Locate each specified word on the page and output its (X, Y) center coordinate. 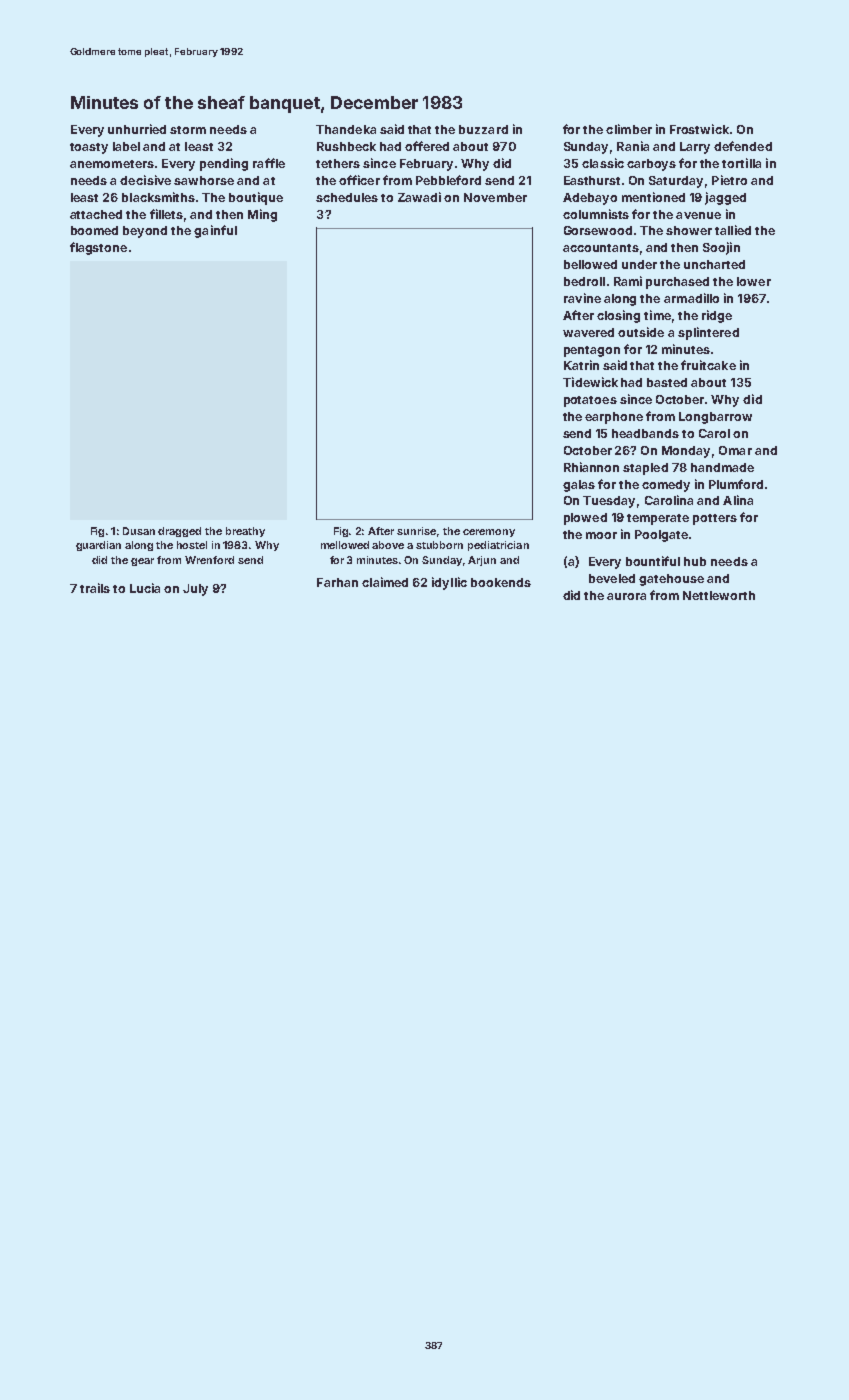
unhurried (137, 129)
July (195, 590)
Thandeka (346, 129)
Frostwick (699, 129)
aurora (626, 596)
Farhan (337, 582)
